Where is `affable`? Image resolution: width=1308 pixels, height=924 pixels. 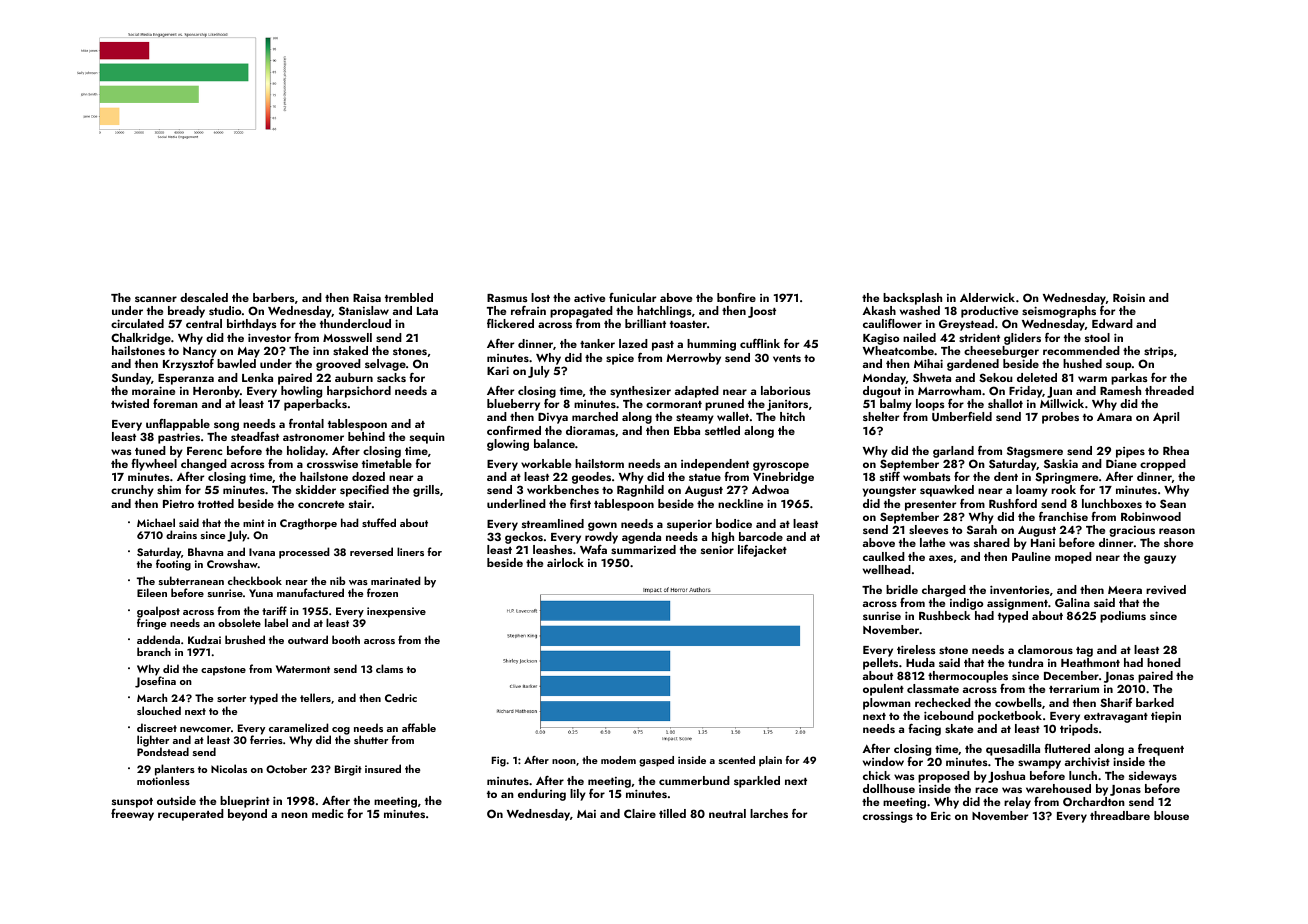 affable is located at coordinates (419, 727).
